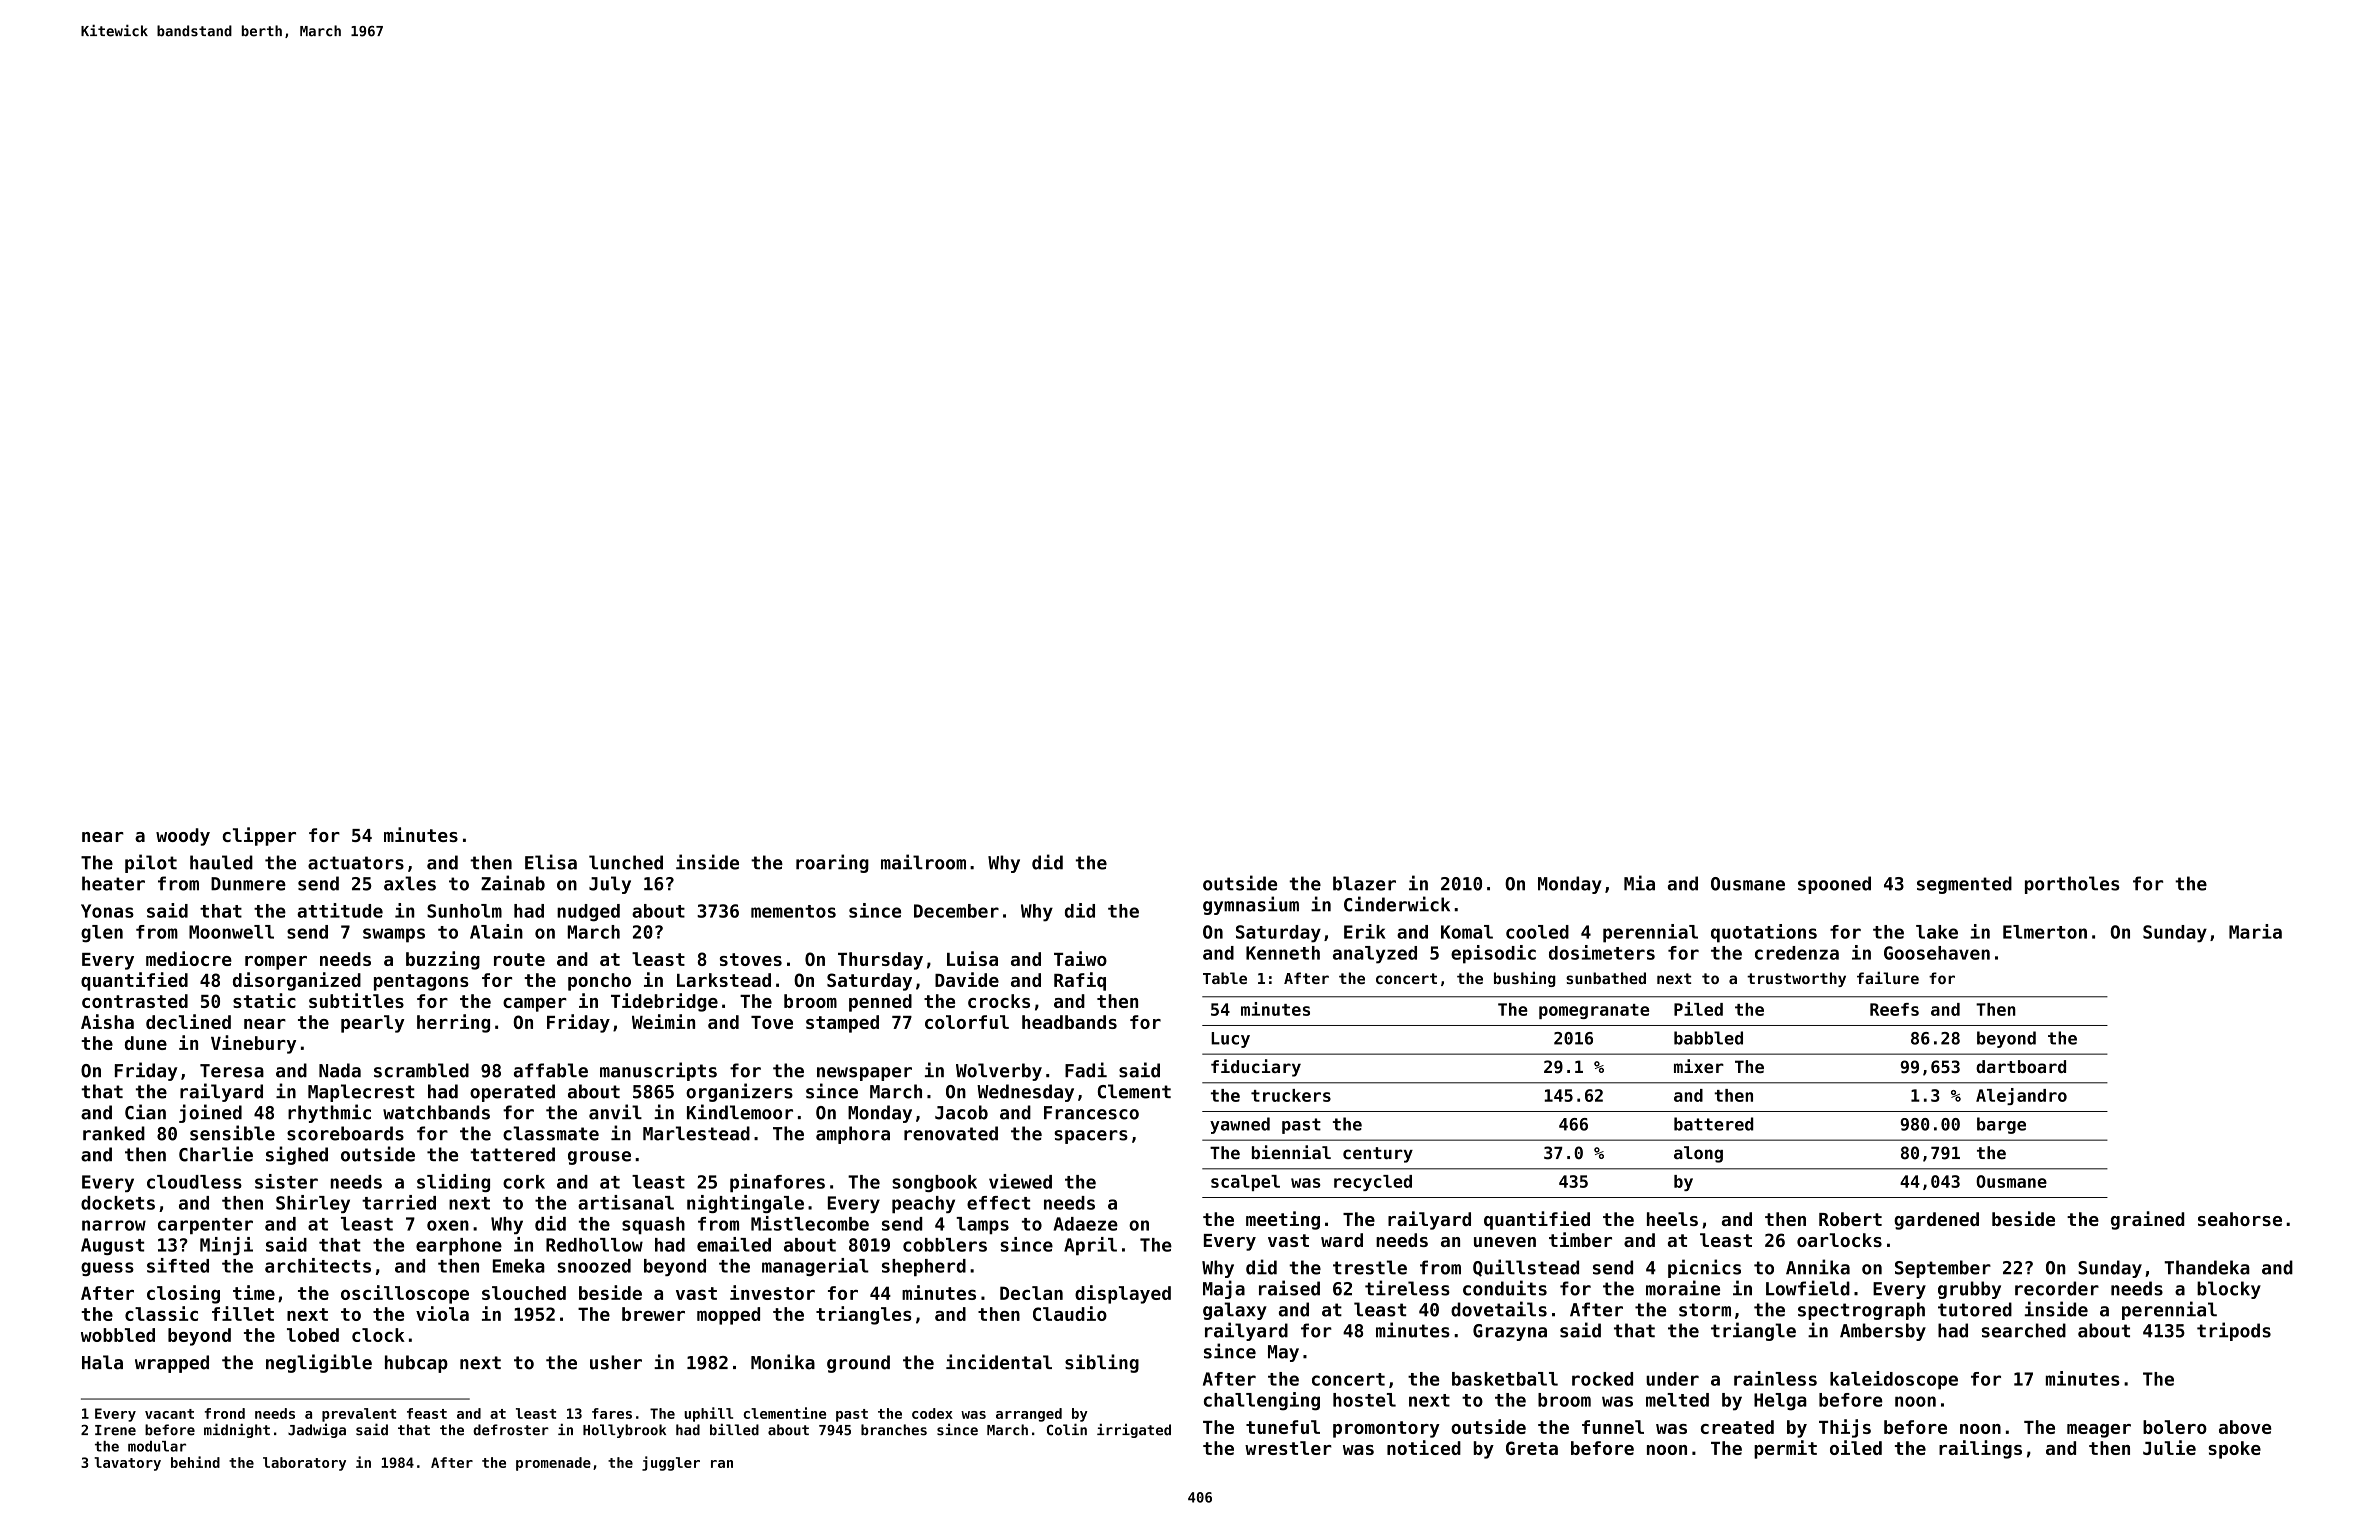 This screenshot has height=1537, width=2375. Describe the element at coordinates (1378, 1155) in the screenshot. I see `century` at that location.
